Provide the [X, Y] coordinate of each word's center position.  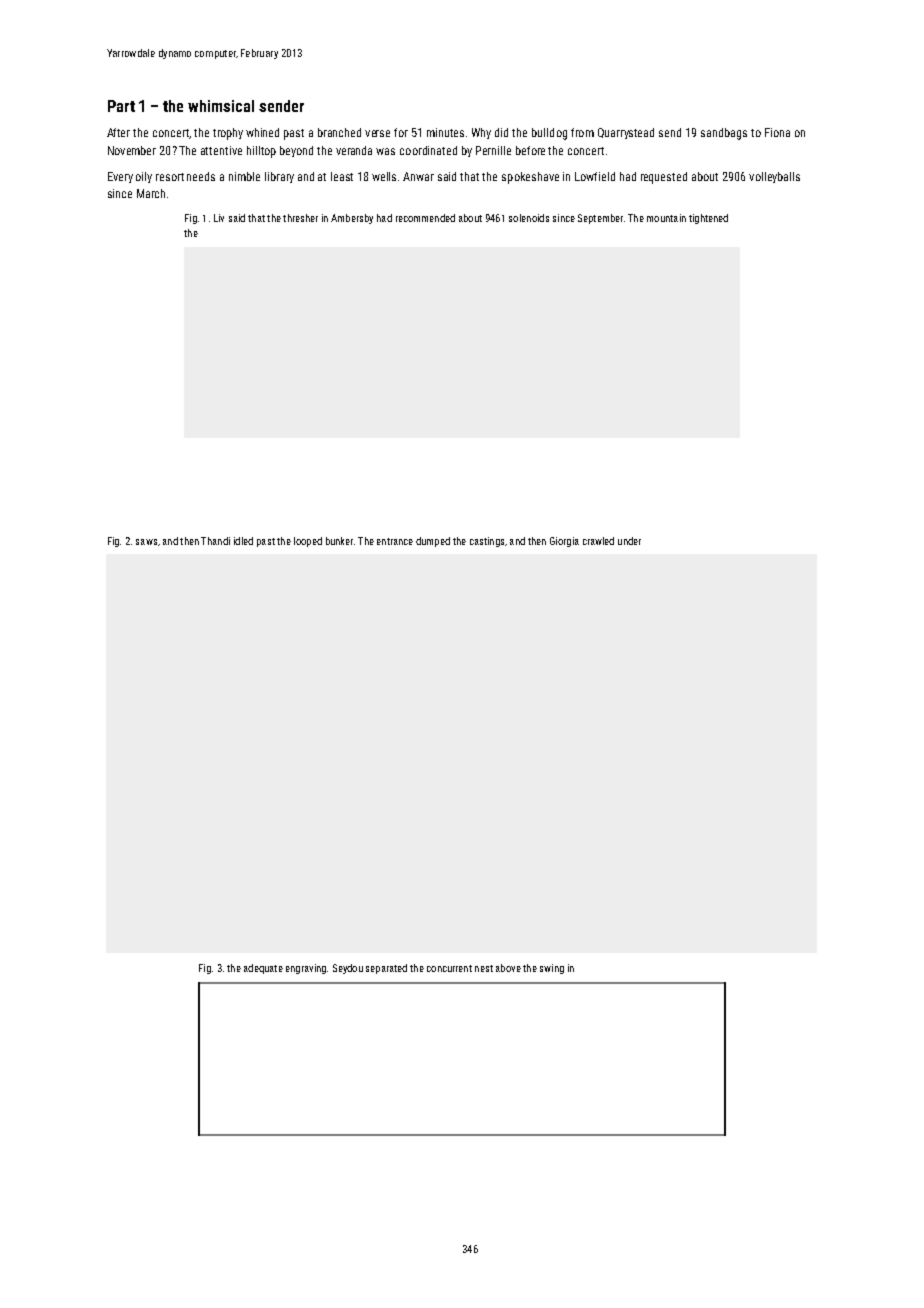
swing [552, 969]
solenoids [529, 218]
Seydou [348, 969]
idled [243, 541]
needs [201, 176]
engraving [306, 969]
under [629, 541]
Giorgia [564, 542]
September [600, 219]
